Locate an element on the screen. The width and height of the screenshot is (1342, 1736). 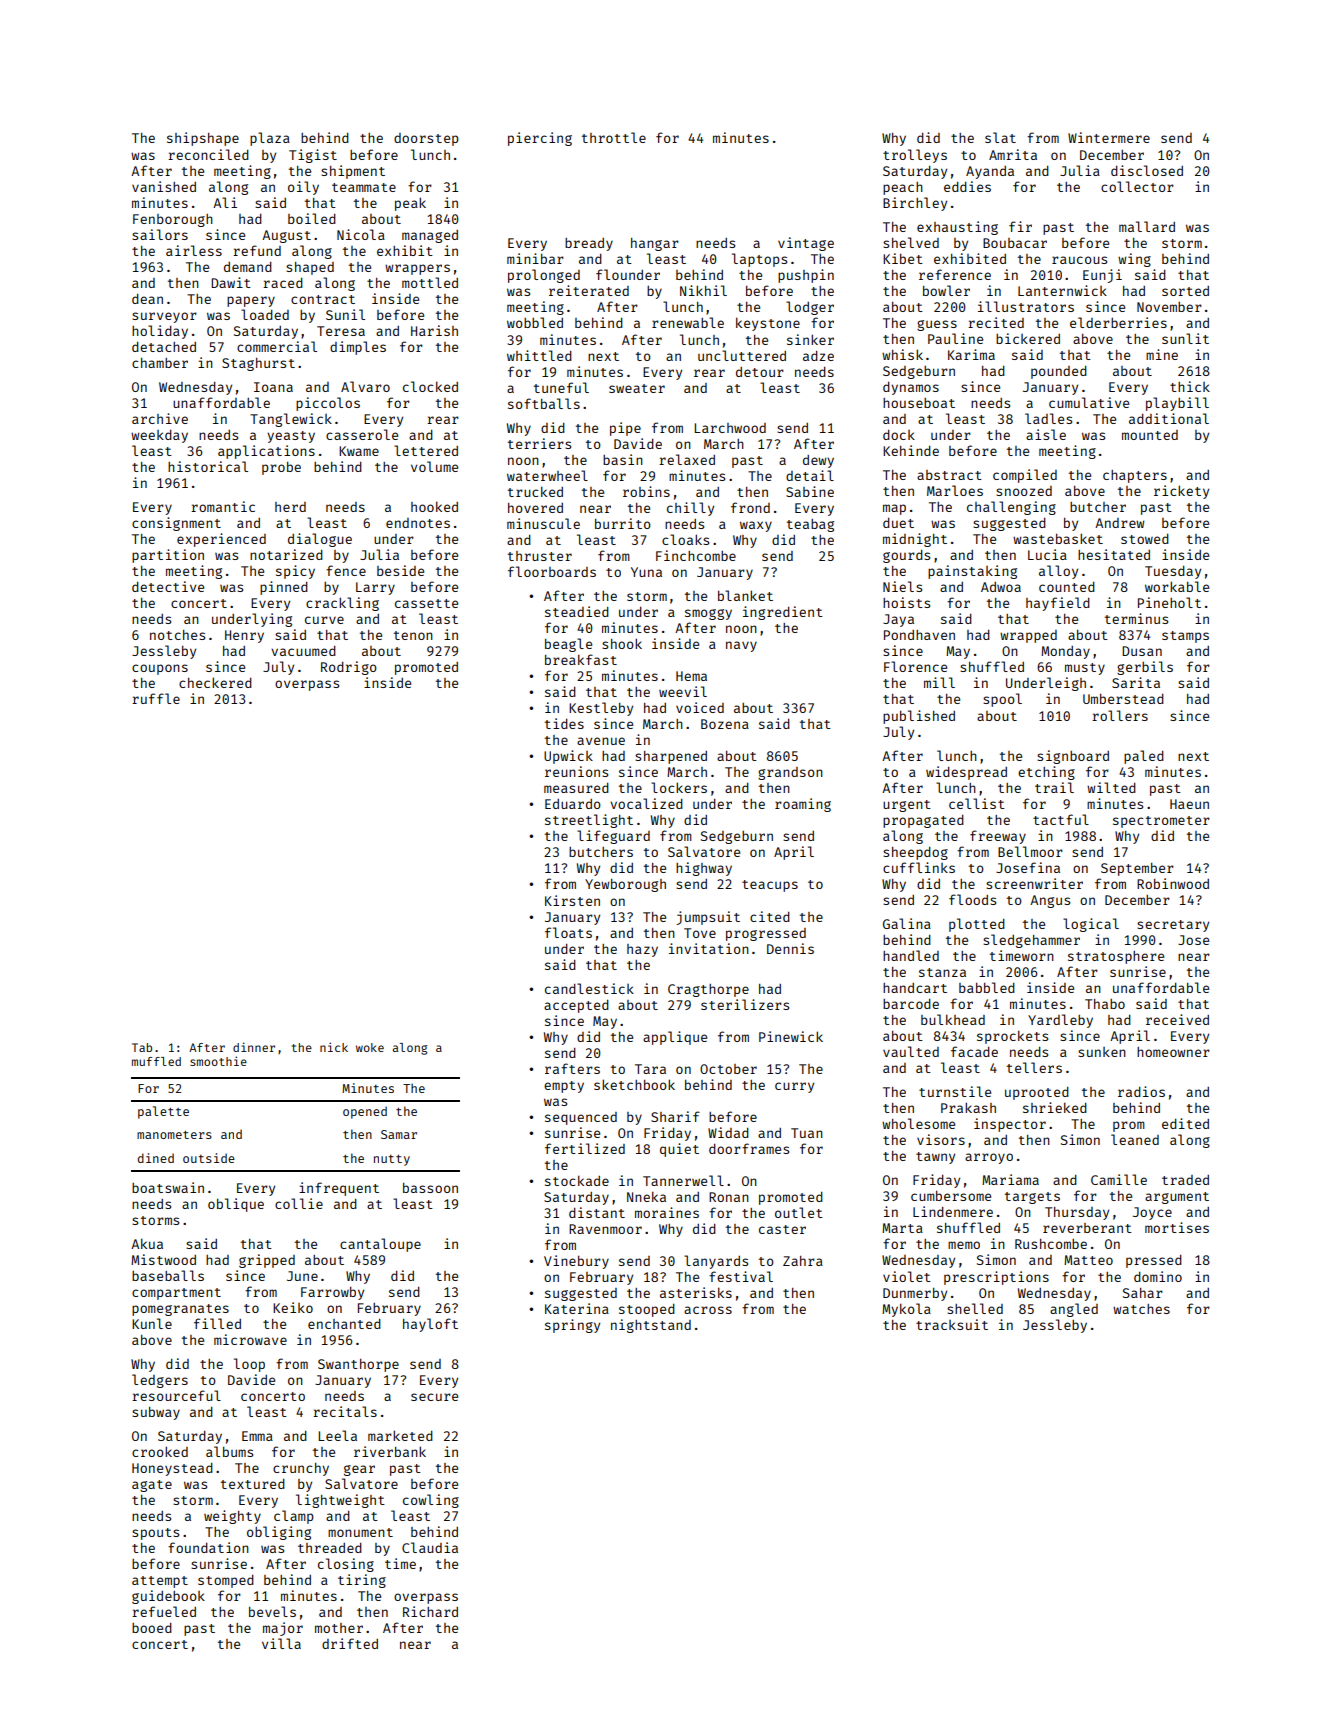
Richard is located at coordinates (430, 1611).
